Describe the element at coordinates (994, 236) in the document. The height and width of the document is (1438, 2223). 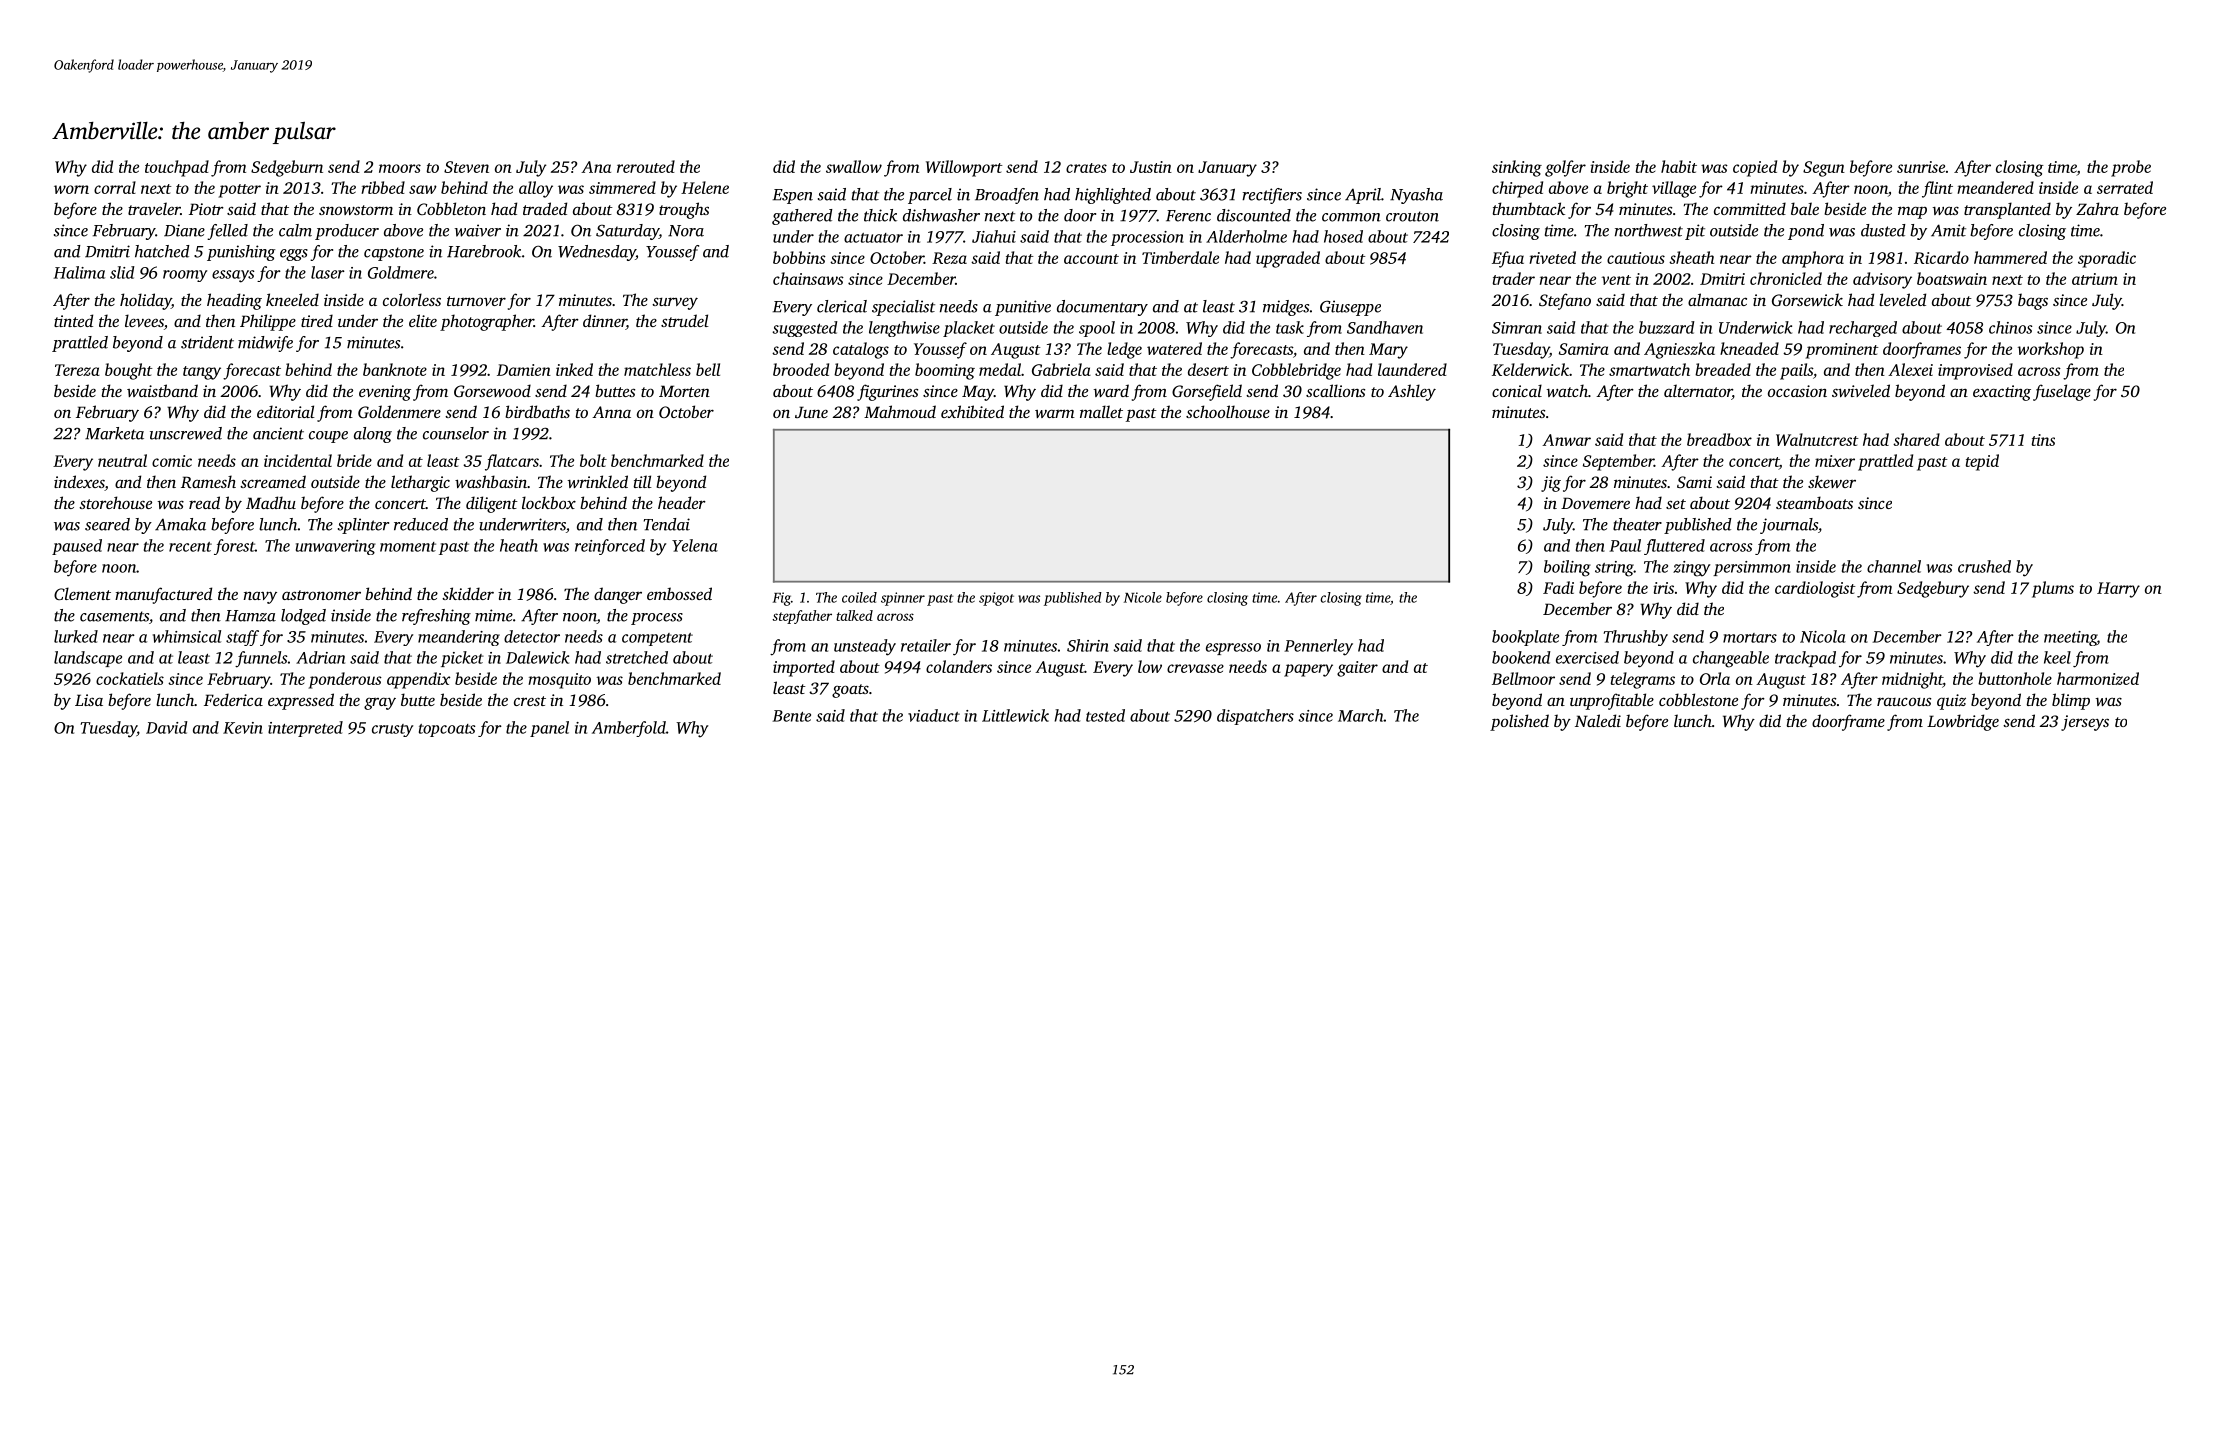
I see `Jiahui` at that location.
